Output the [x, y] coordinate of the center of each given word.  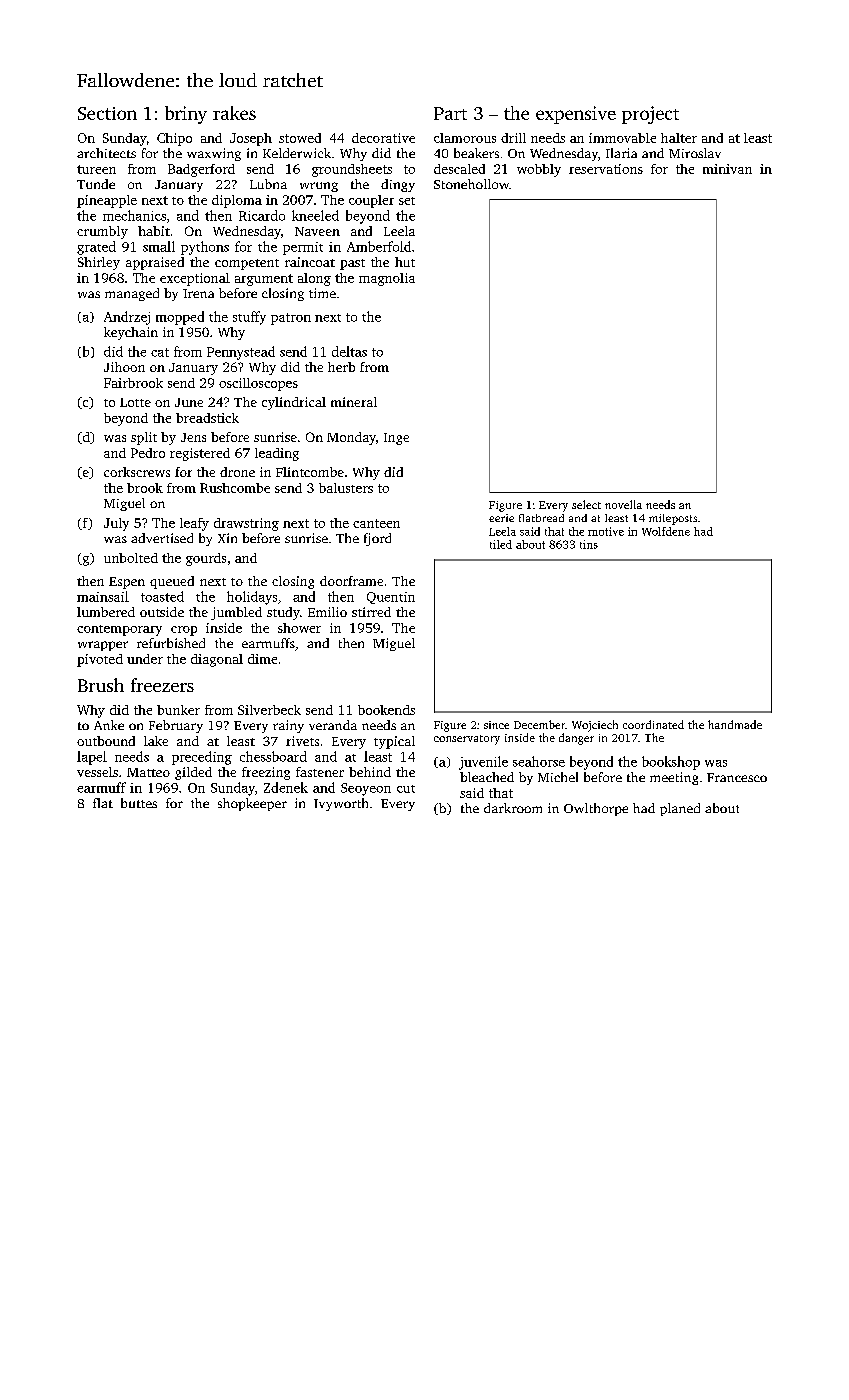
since [496, 725]
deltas [349, 351]
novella [623, 504]
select [586, 504]
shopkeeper [252, 804]
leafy [194, 524]
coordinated [653, 724]
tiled [501, 544]
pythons [205, 248]
